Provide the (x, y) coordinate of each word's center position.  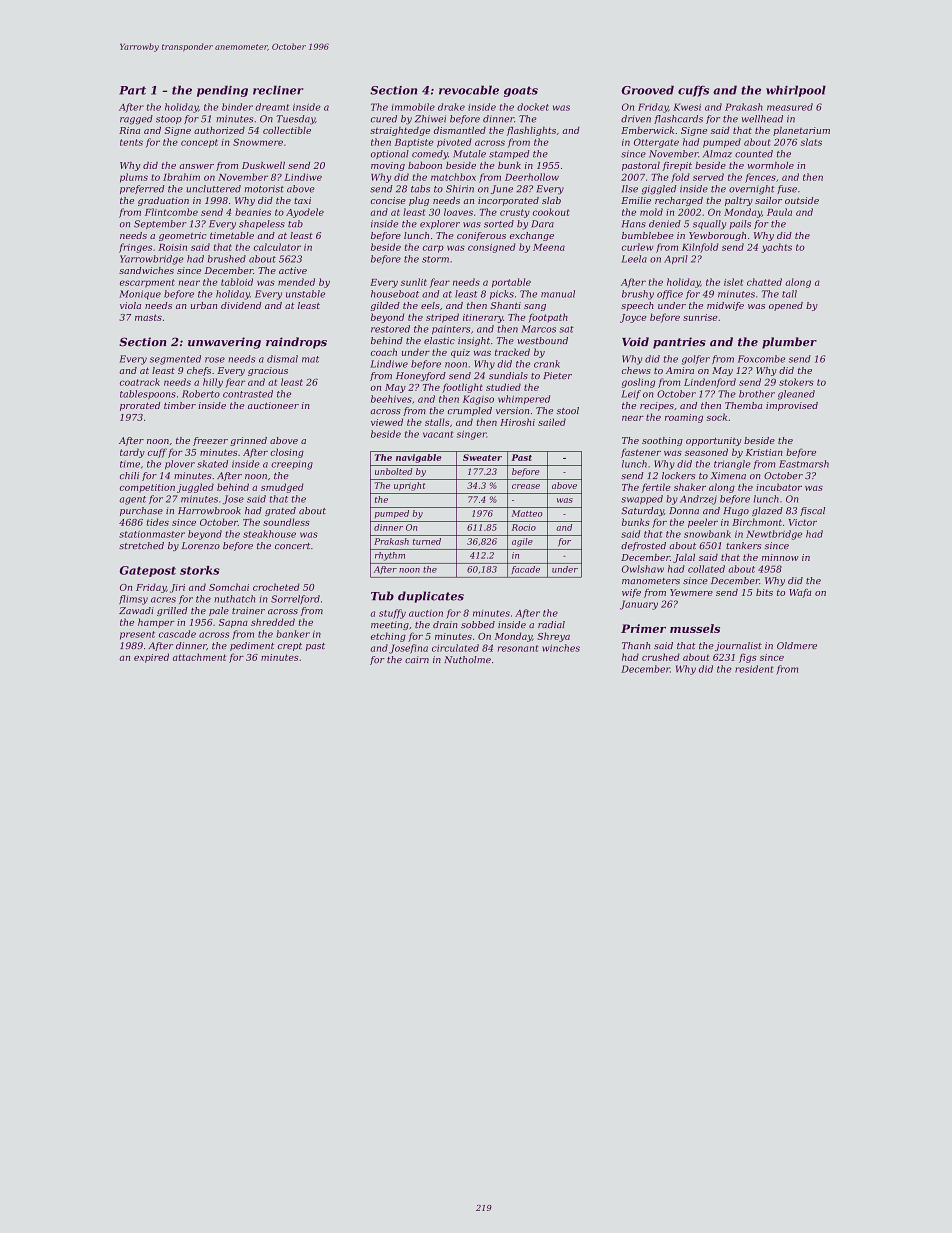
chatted (764, 282)
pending (222, 91)
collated (706, 569)
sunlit (414, 282)
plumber (789, 343)
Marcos (538, 329)
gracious (268, 371)
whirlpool (796, 91)
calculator (277, 247)
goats (521, 91)
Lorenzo (201, 546)
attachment (199, 657)
